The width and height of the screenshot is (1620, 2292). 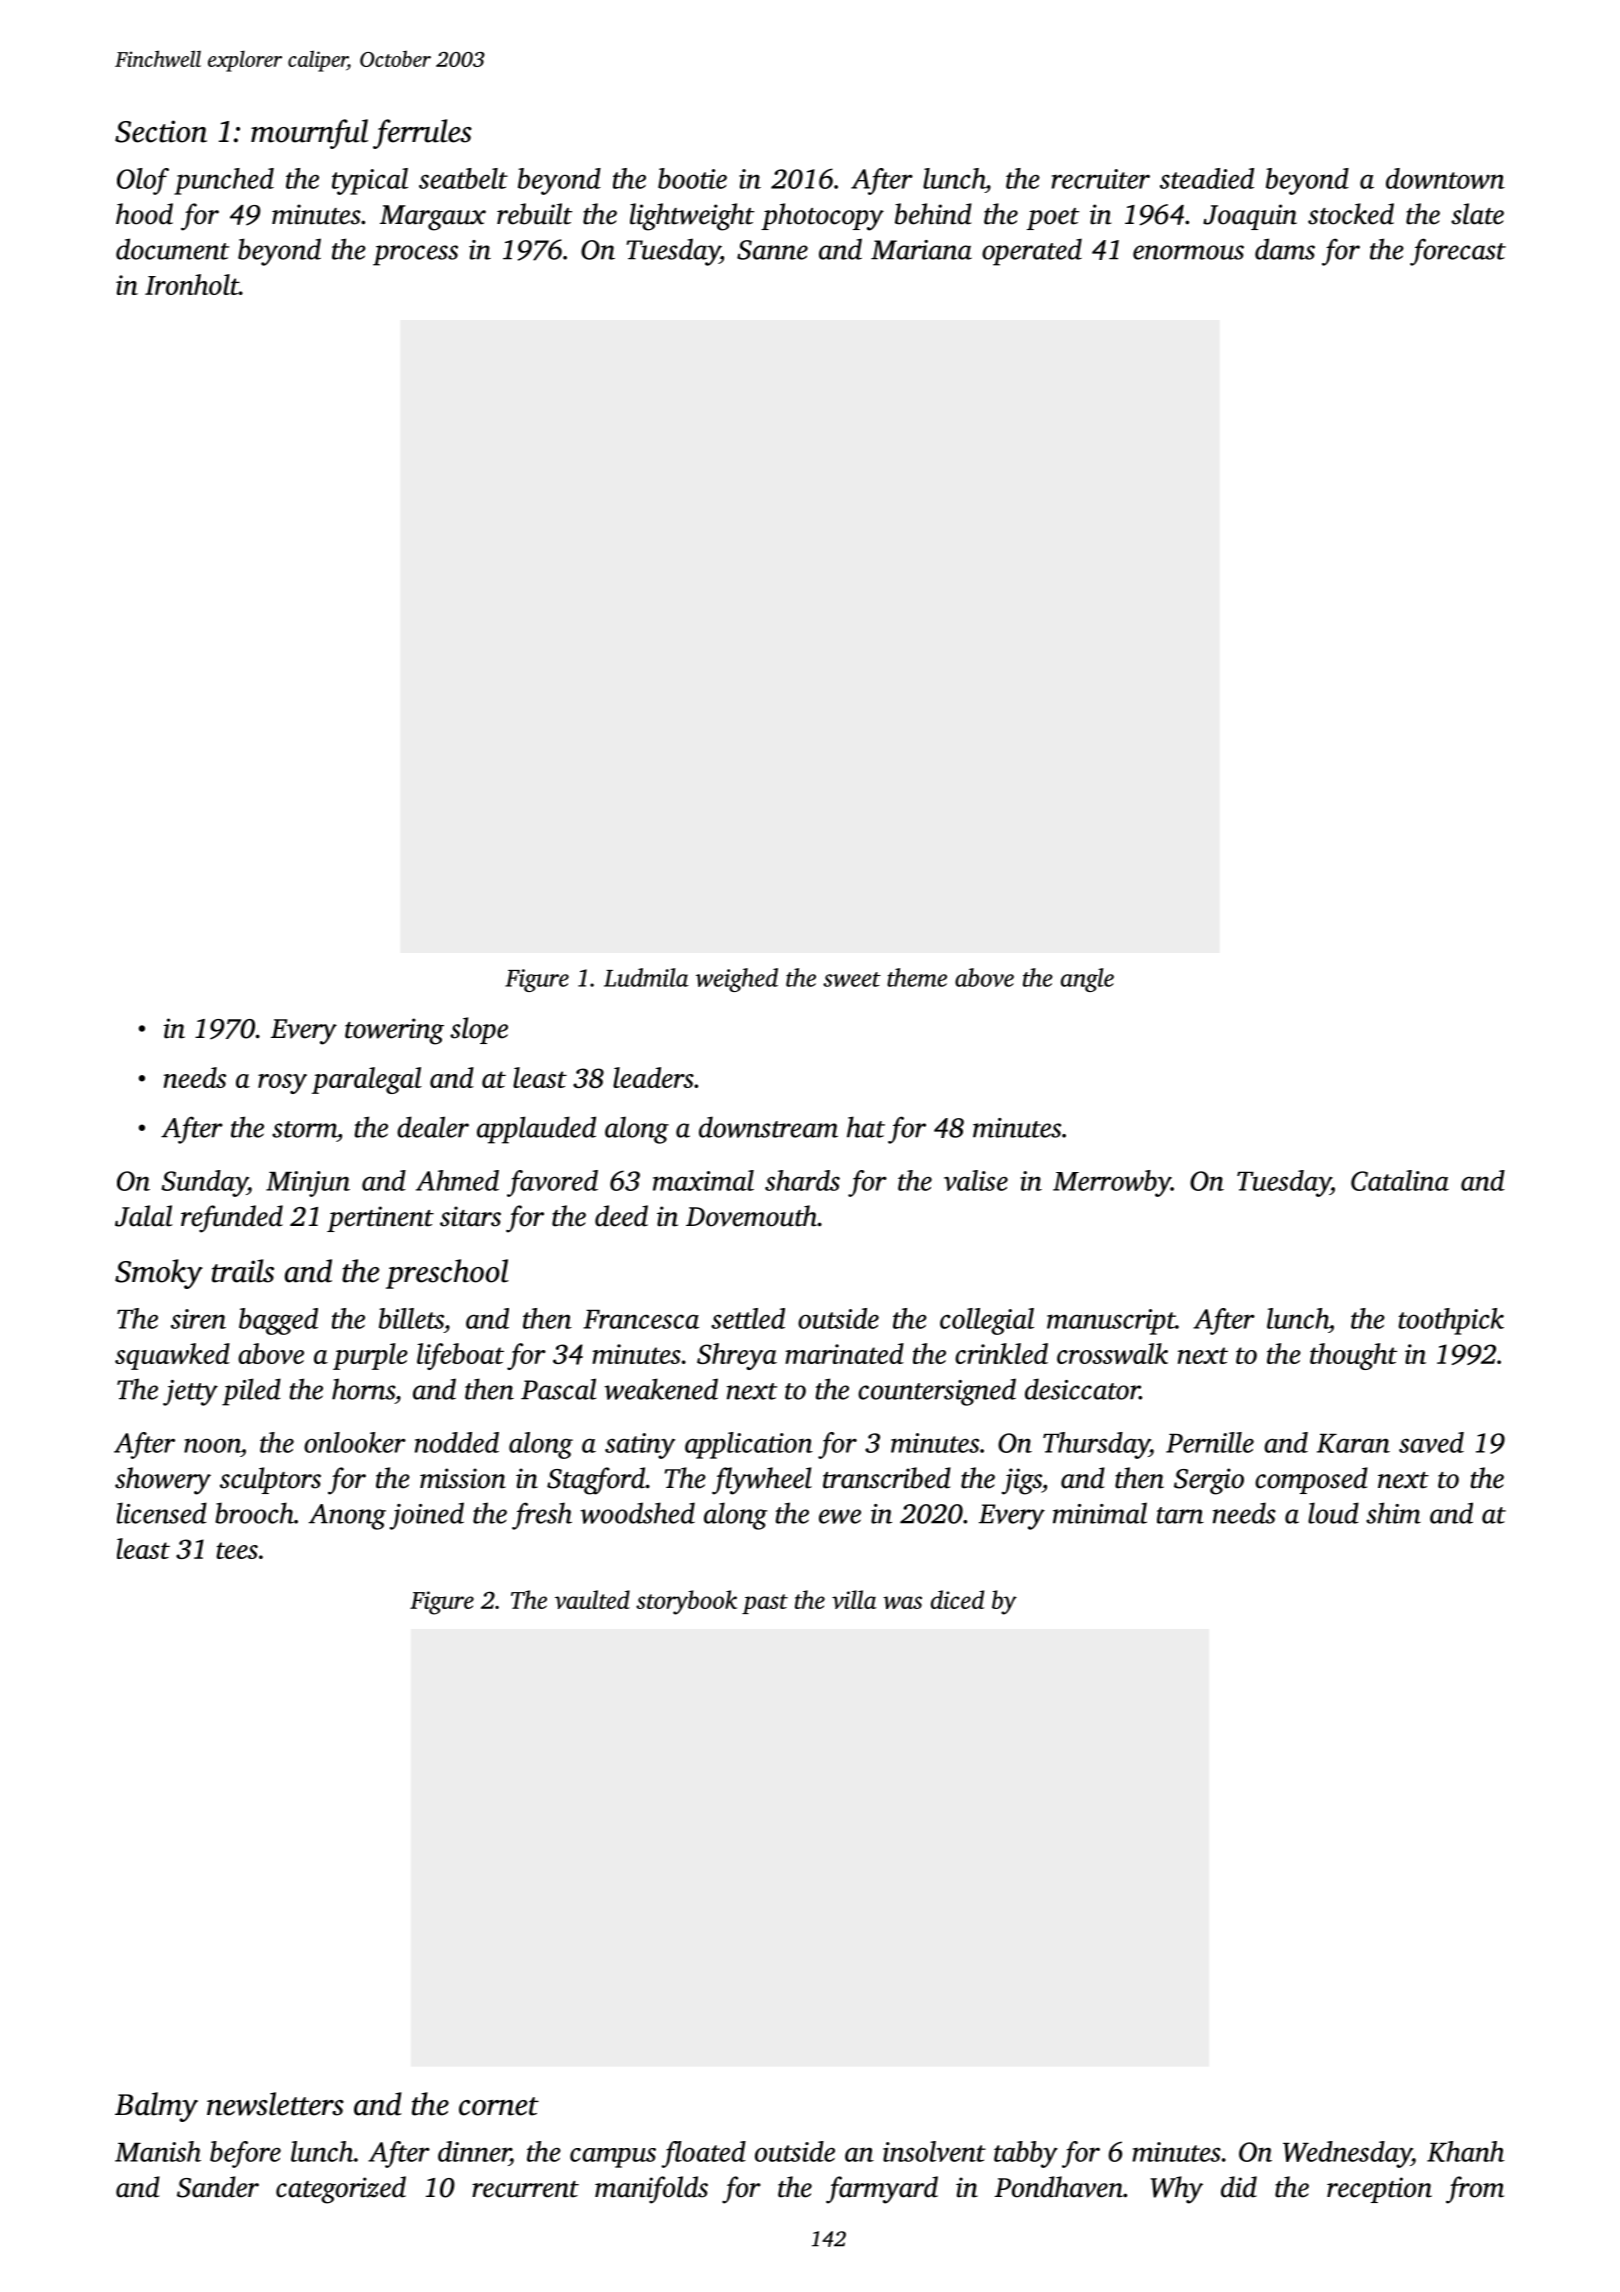 What do you see at coordinates (1188, 252) in the screenshot?
I see `enormous` at bounding box center [1188, 252].
